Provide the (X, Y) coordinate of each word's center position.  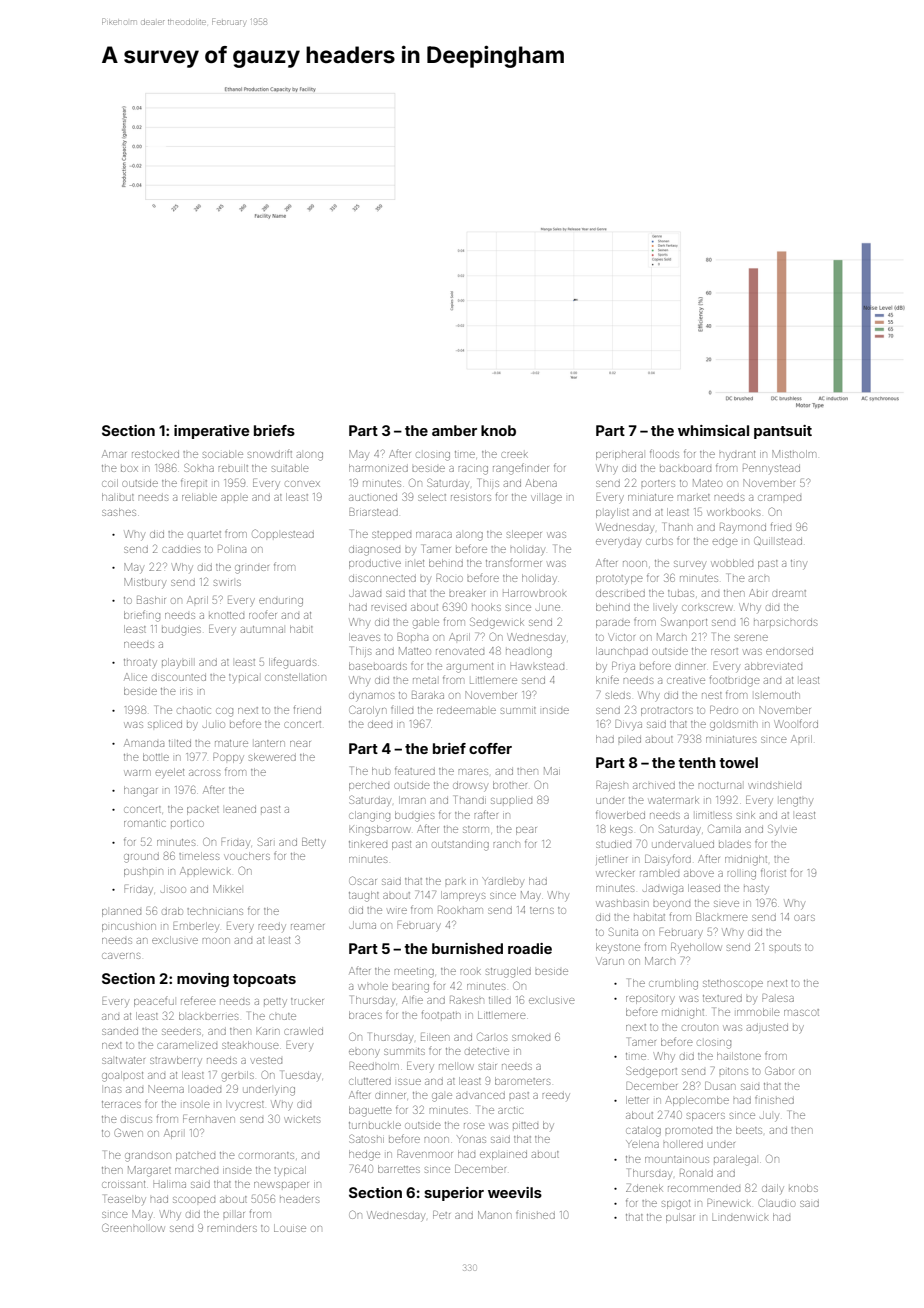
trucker (307, 1001)
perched (369, 787)
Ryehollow (696, 948)
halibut (118, 497)
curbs (659, 541)
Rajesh (612, 786)
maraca (434, 535)
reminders (232, 1229)
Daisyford (668, 859)
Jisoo (173, 890)
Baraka (428, 695)
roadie (530, 948)
